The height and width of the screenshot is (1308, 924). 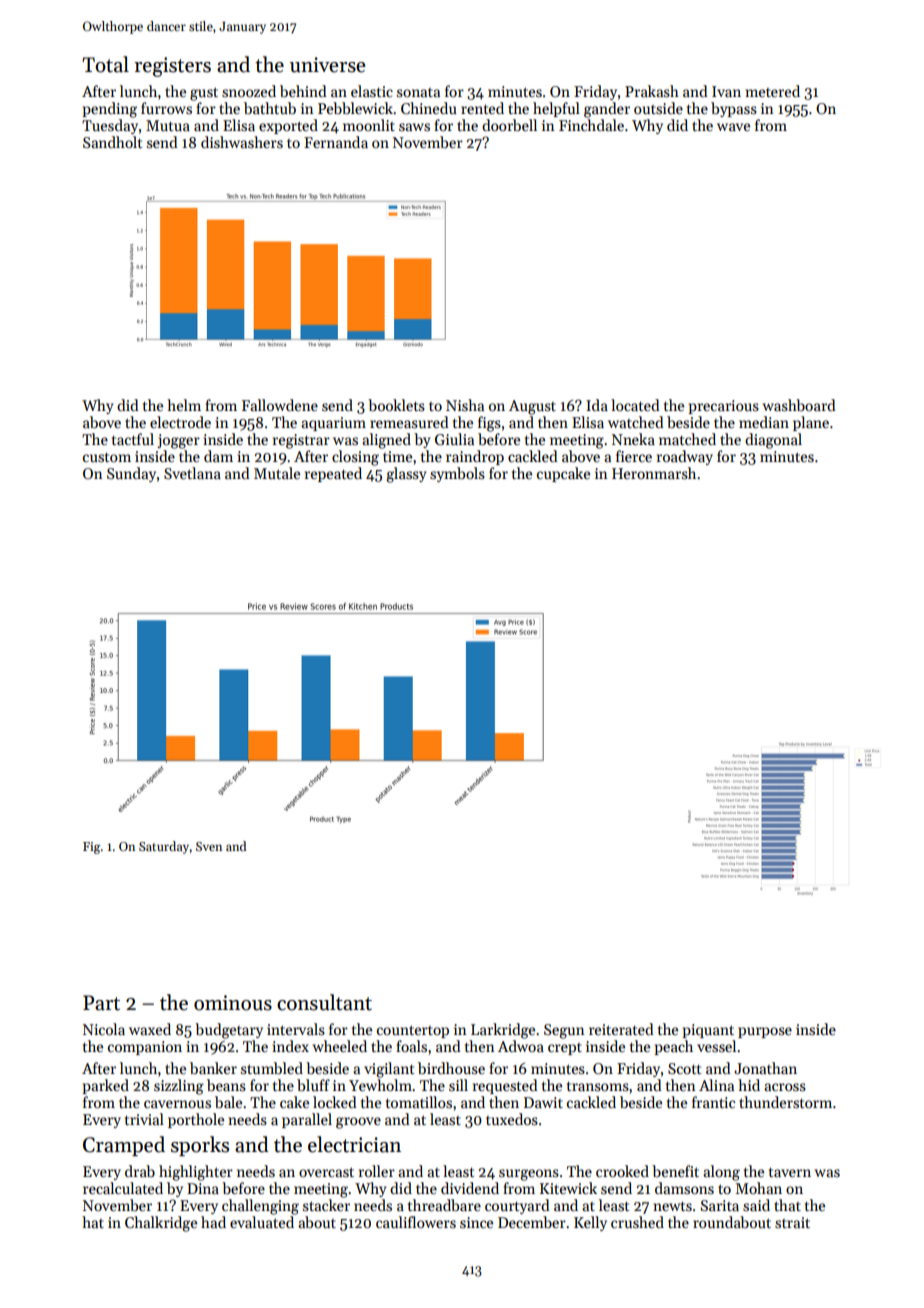 What do you see at coordinates (209, 846) in the screenshot?
I see `Sven` at bounding box center [209, 846].
